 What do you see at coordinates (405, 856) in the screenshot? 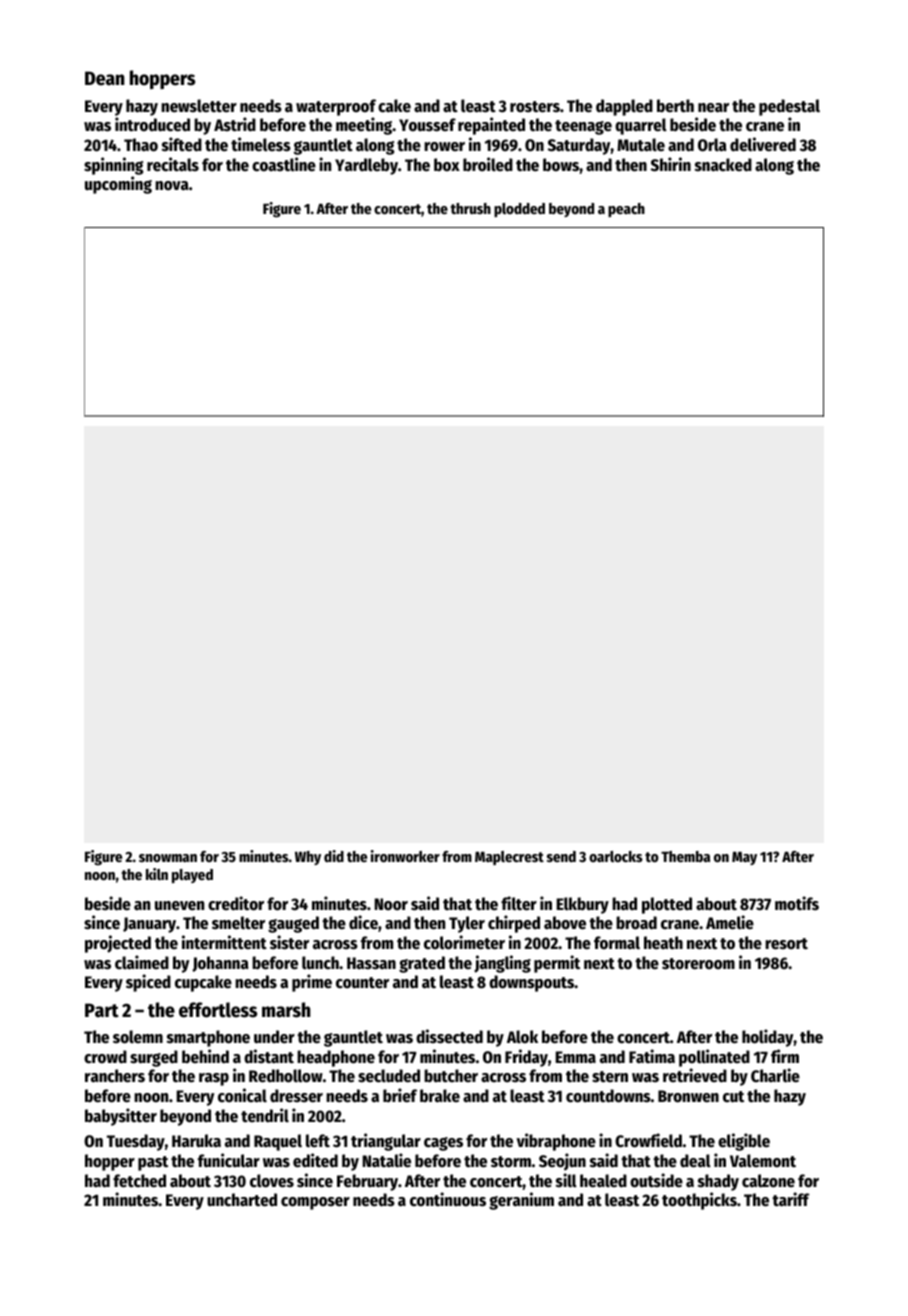
I see `ironworker` at bounding box center [405, 856].
